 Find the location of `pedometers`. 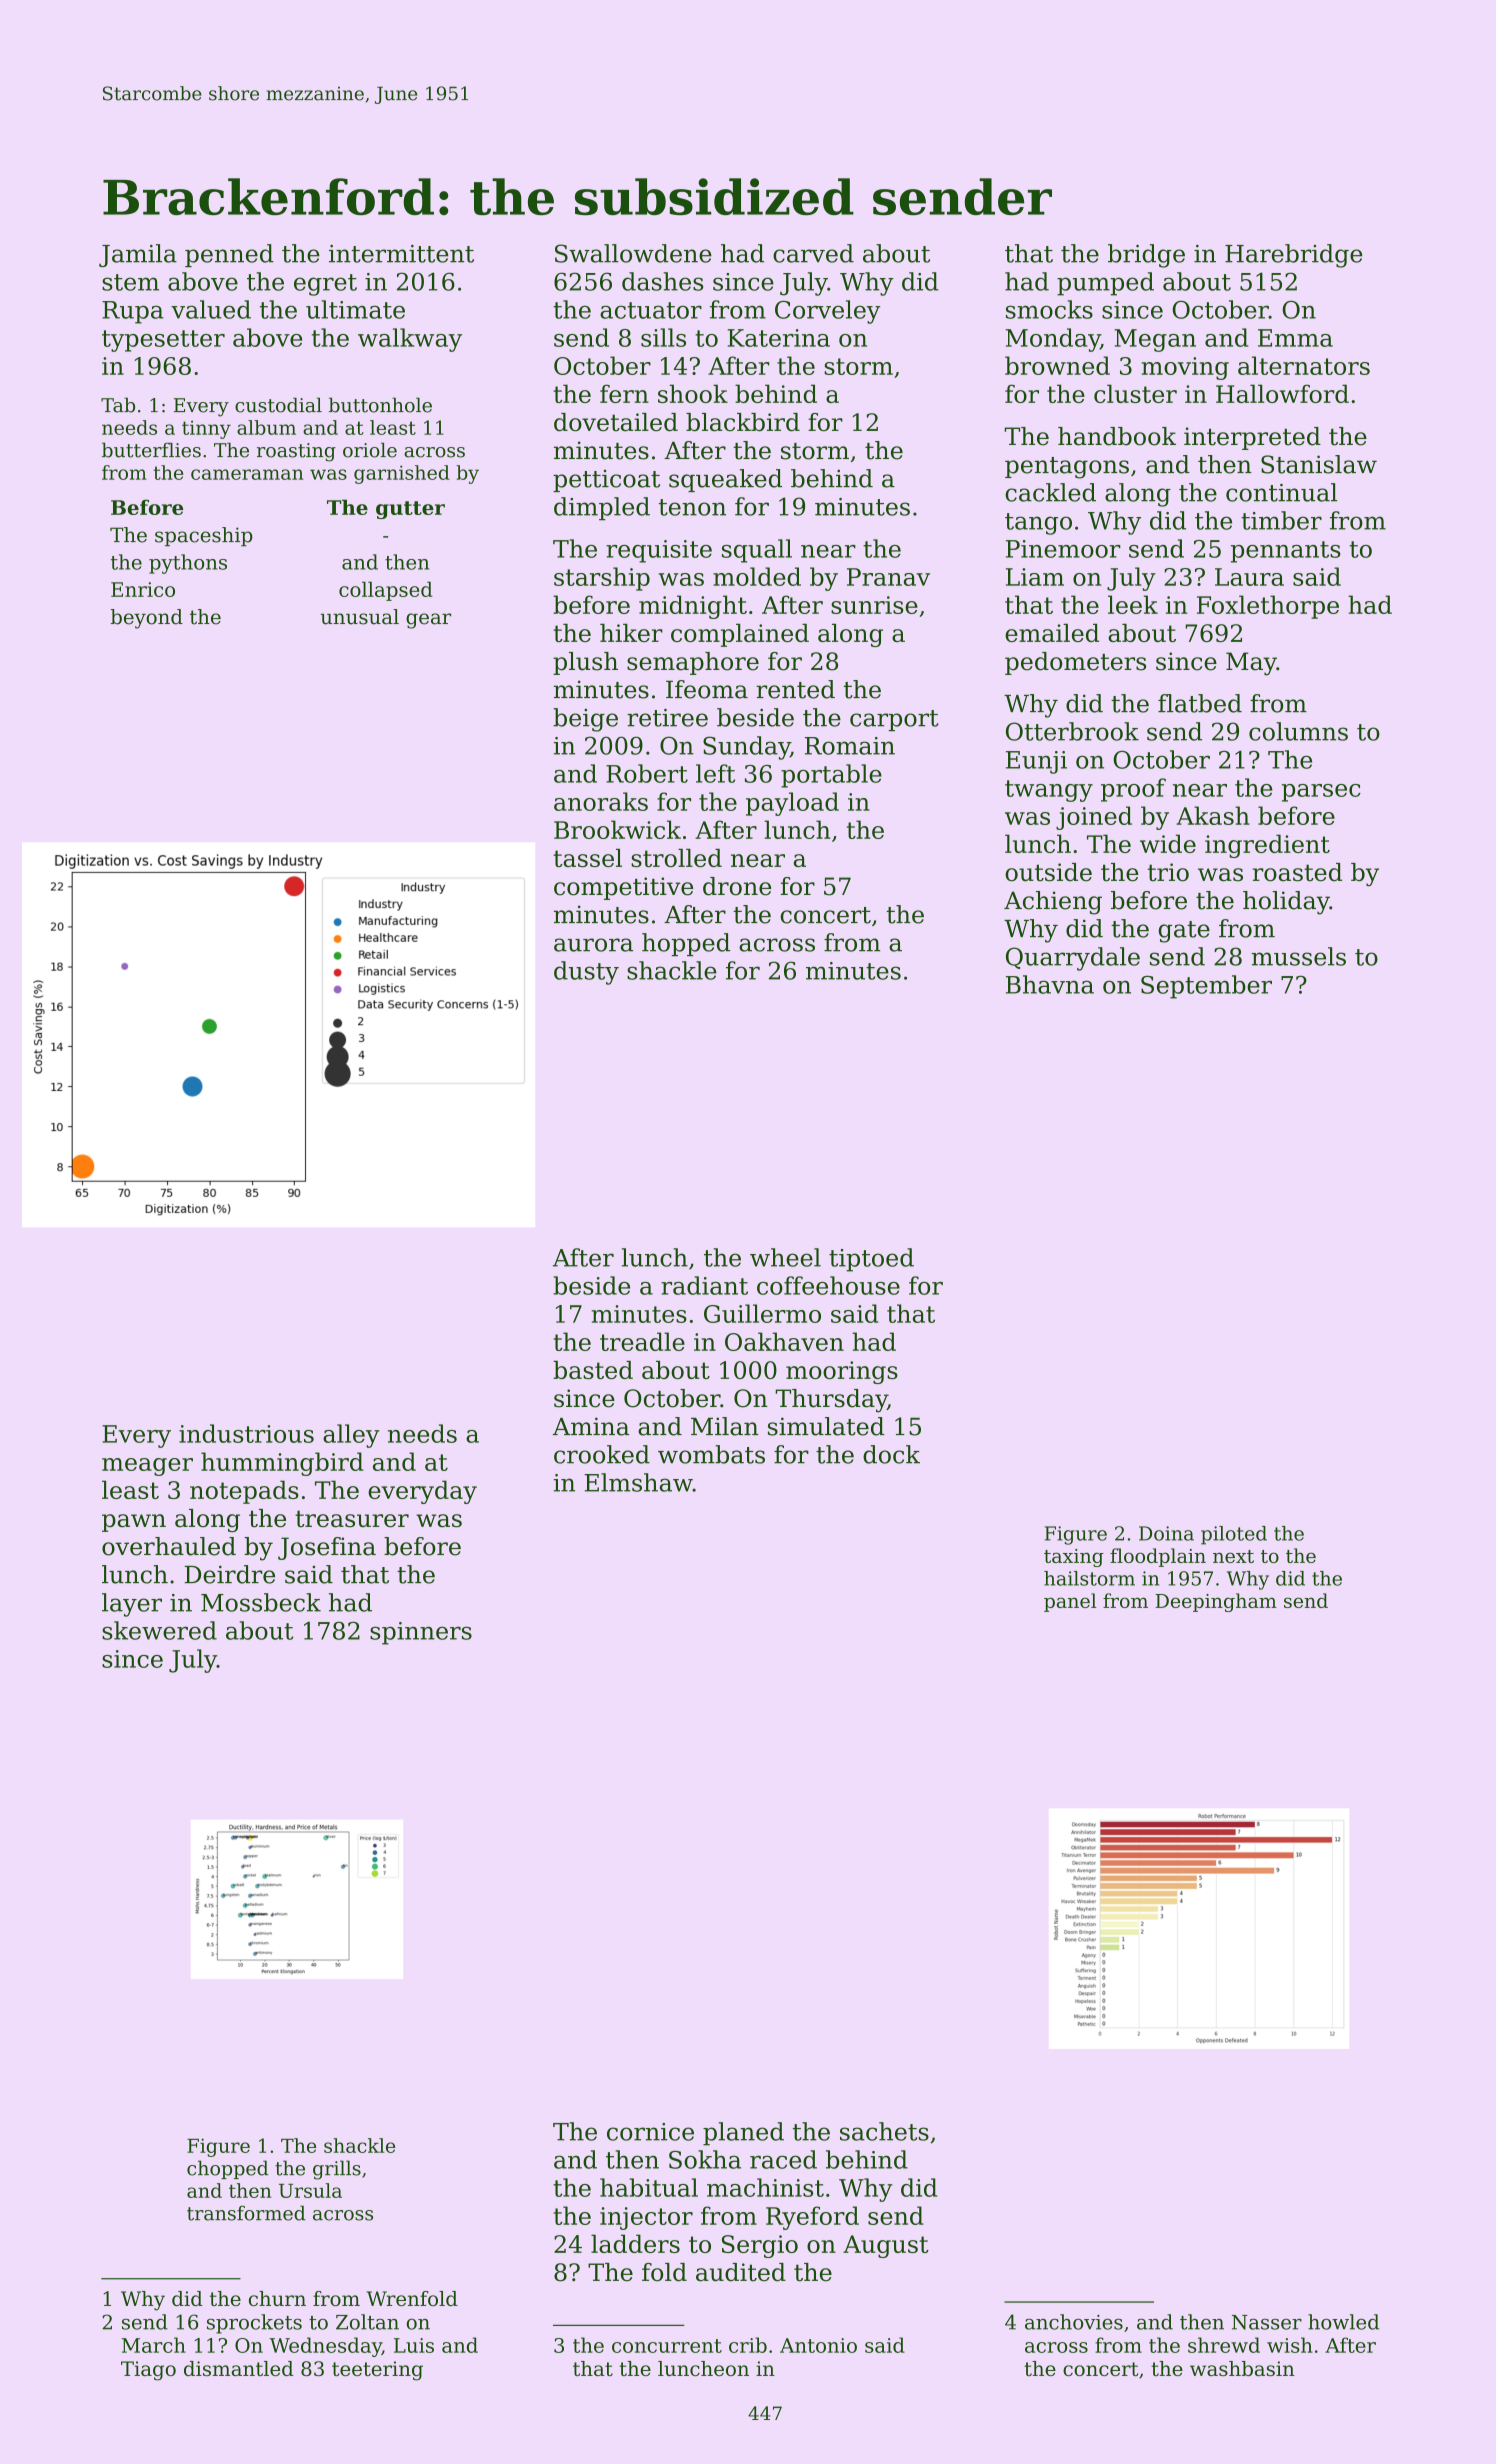

pedometers is located at coordinates (1075, 663).
